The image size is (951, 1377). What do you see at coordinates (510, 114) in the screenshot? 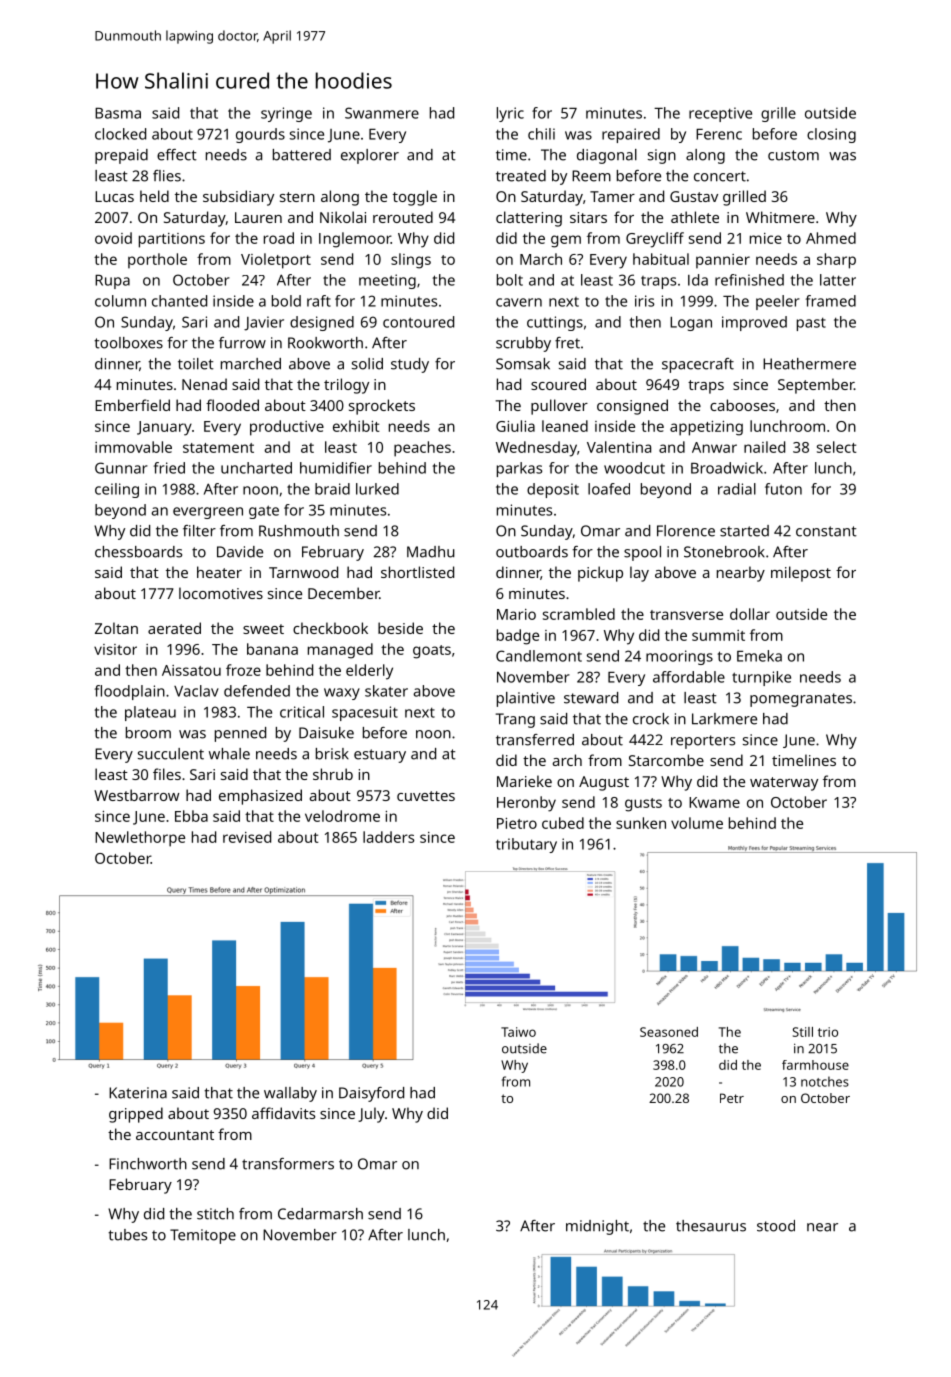
I see `lyric` at bounding box center [510, 114].
